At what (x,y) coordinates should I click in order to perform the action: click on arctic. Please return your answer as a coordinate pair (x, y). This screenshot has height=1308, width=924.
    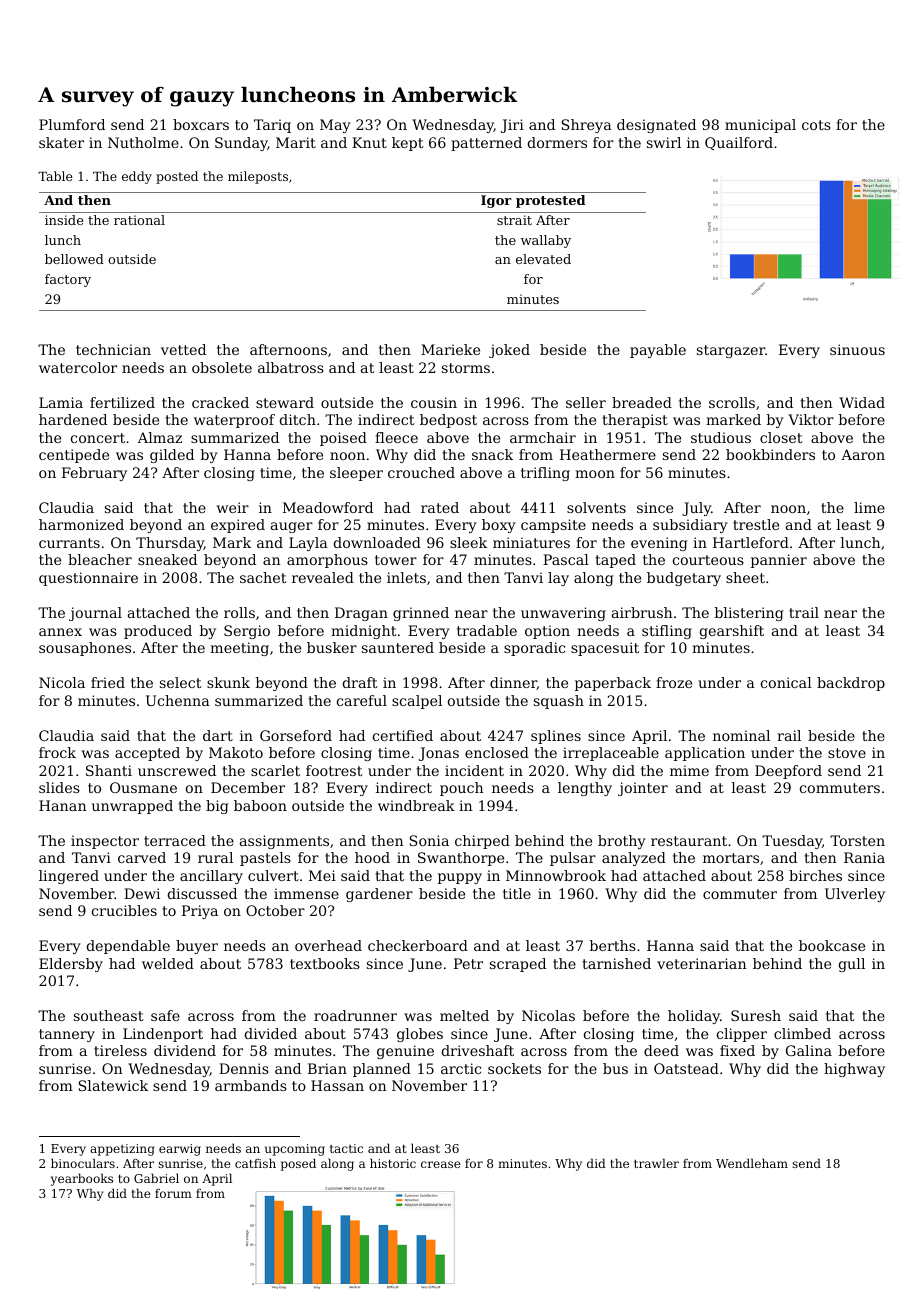
    Looking at the image, I should click on (461, 1068).
